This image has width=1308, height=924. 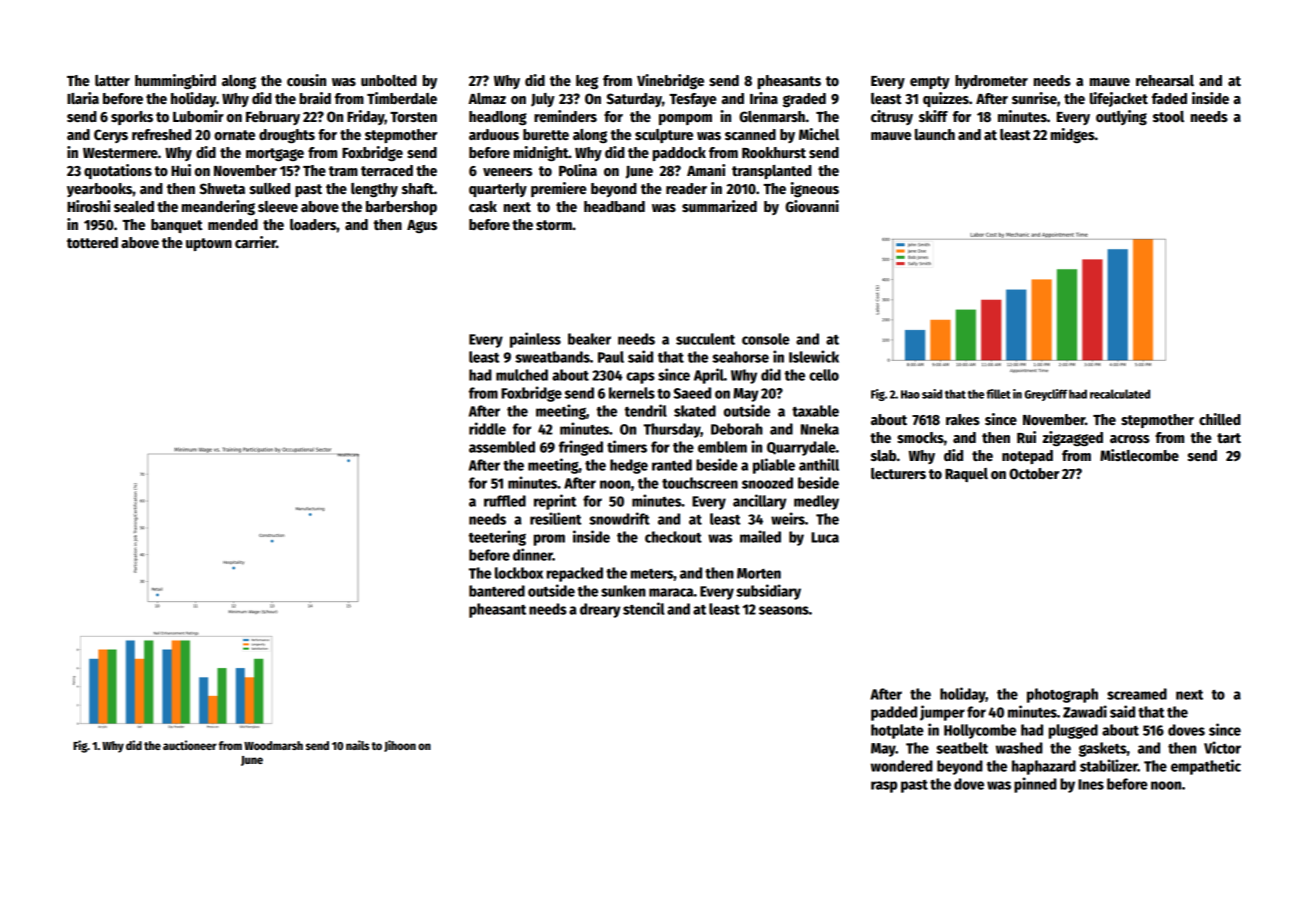 I want to click on keg, so click(x=587, y=82).
